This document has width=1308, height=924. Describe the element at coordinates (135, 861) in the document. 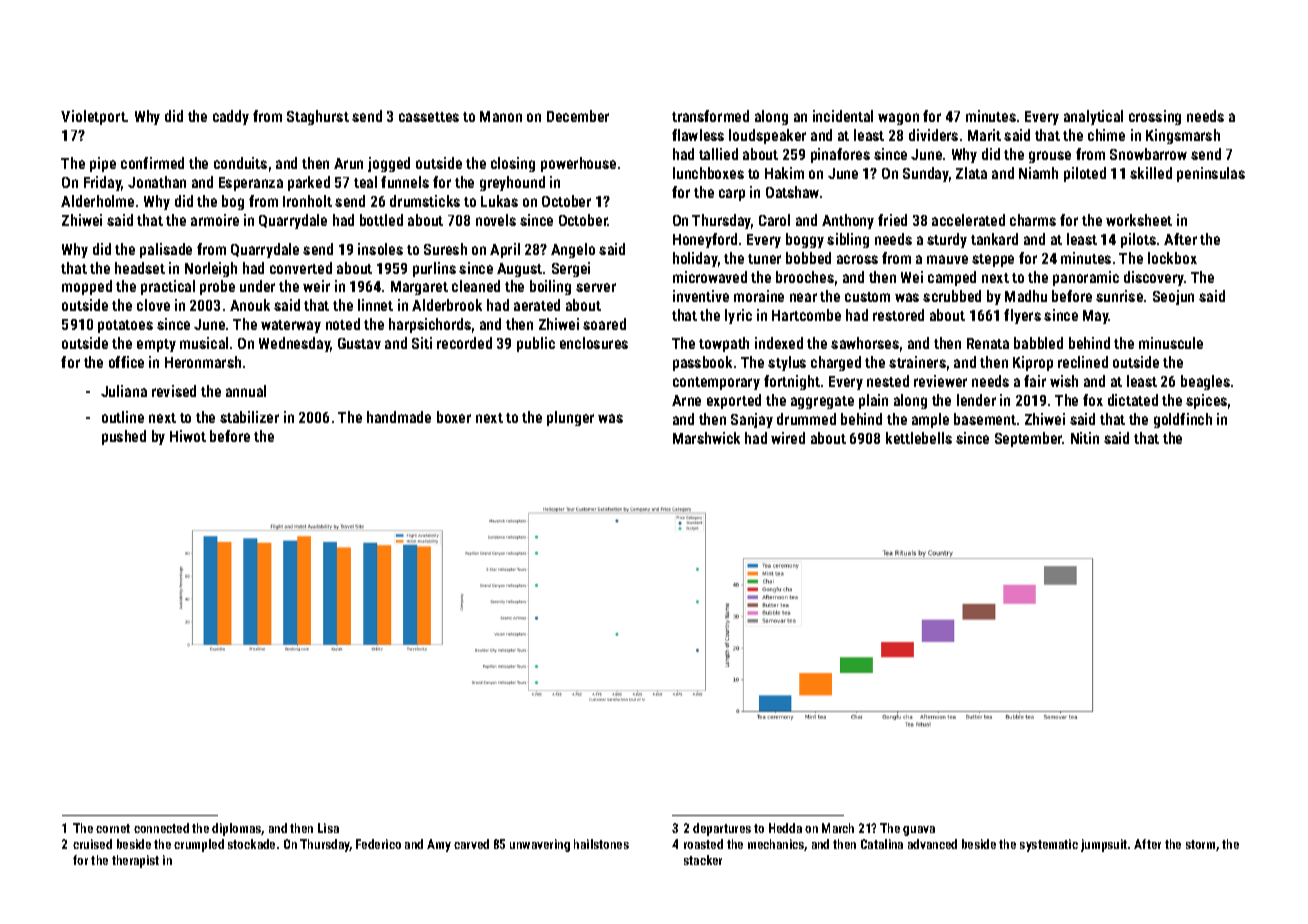

I see `therapist` at that location.
